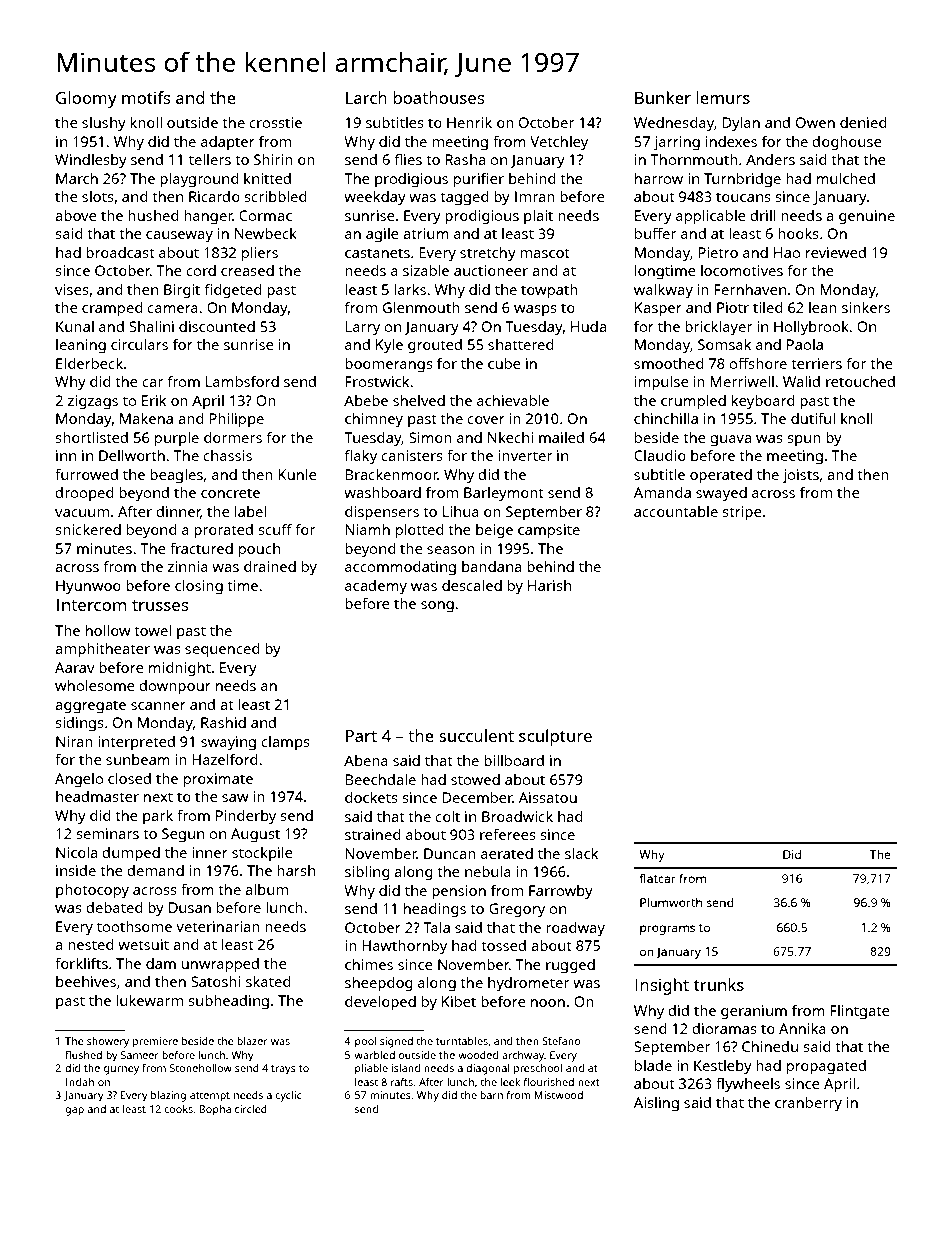  Describe the element at coordinates (451, 550) in the document. I see `season` at that location.
